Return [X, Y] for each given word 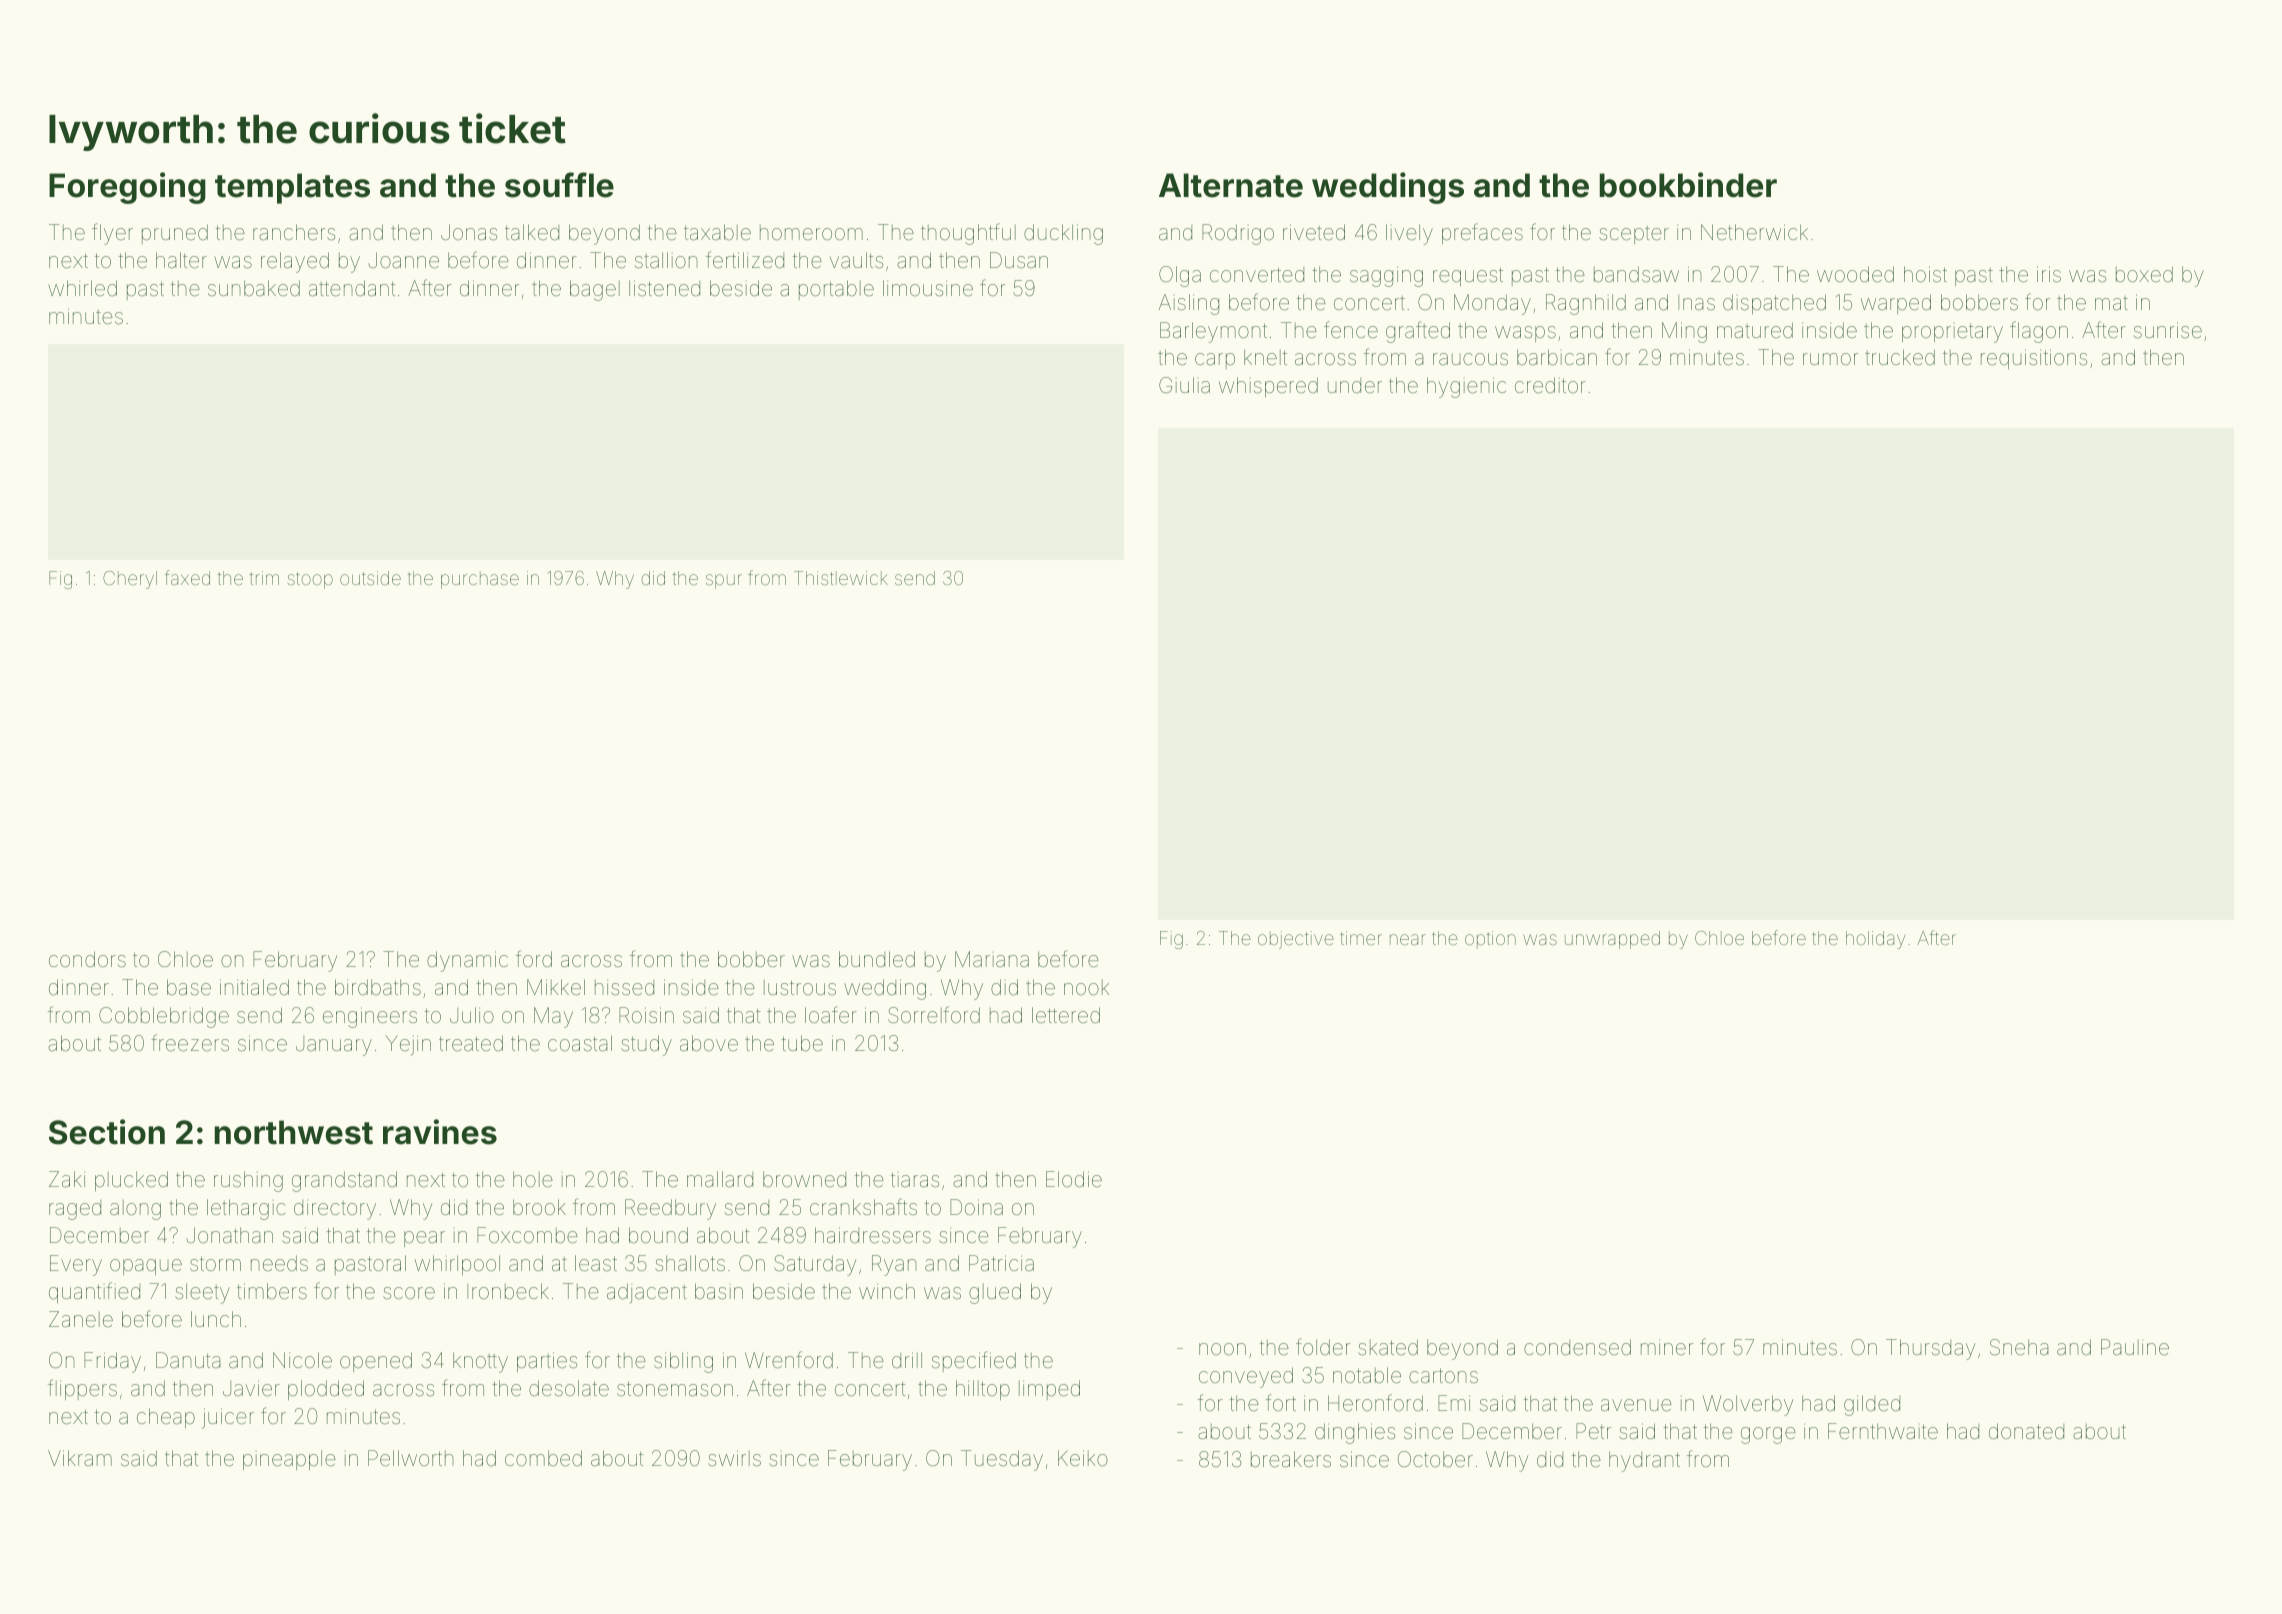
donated [2026, 1431]
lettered [1066, 1015]
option [1490, 940]
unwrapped [1612, 940]
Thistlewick [841, 578]
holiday [1875, 940]
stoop [310, 580]
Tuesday [1002, 1460]
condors [87, 959]
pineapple [289, 1460]
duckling [1063, 234]
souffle [559, 185]
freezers [190, 1043]
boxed [2144, 274]
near [1408, 939]
